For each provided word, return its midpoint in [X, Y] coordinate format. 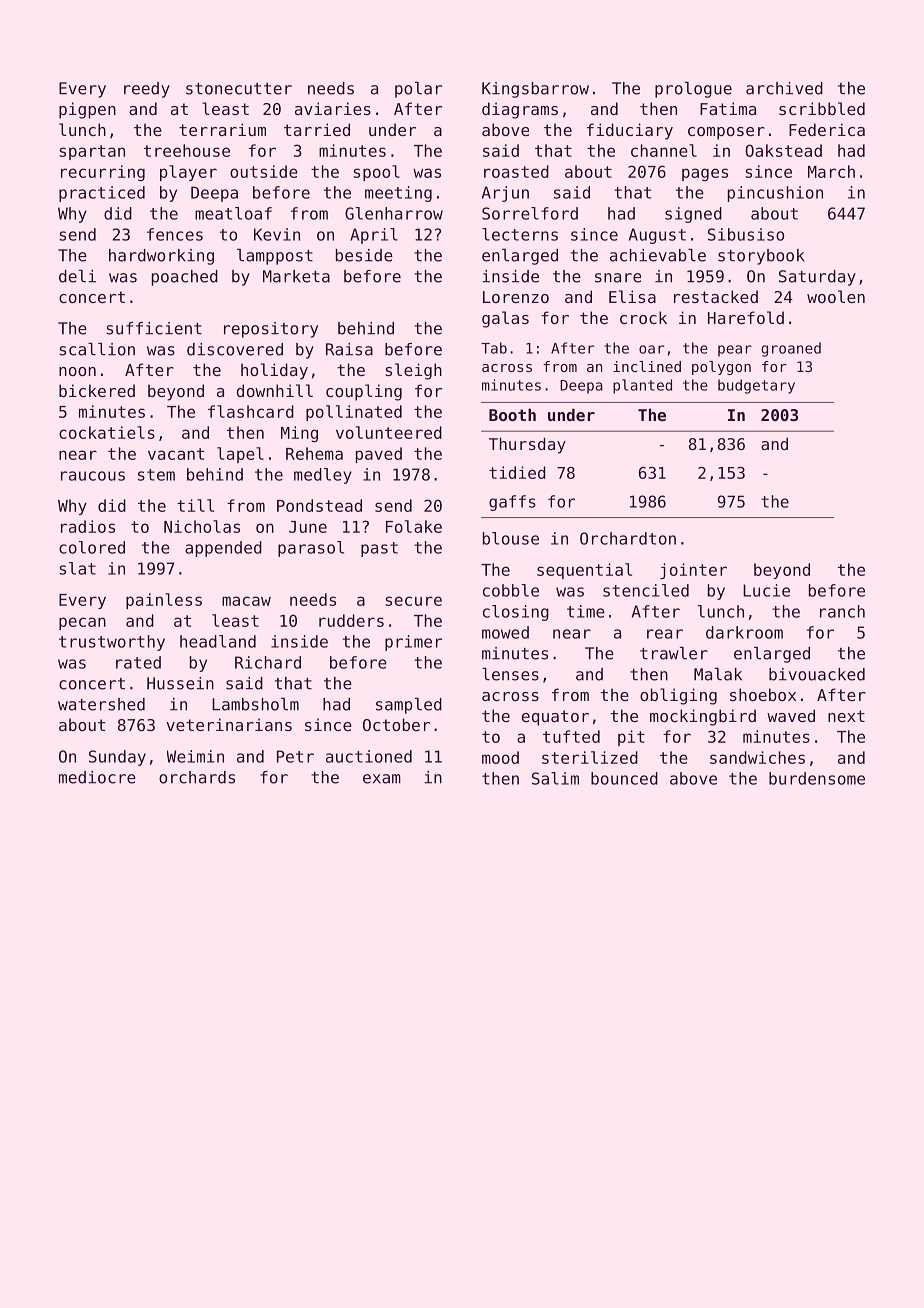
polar [418, 90]
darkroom [744, 632]
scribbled [822, 108]
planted [642, 386]
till [195, 505]
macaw [246, 601]
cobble [511, 590]
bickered [97, 390]
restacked [716, 296]
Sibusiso [746, 234]
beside [364, 255]
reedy [147, 90]
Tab [494, 348]
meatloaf [233, 213]
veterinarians [229, 724]
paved [379, 455]
